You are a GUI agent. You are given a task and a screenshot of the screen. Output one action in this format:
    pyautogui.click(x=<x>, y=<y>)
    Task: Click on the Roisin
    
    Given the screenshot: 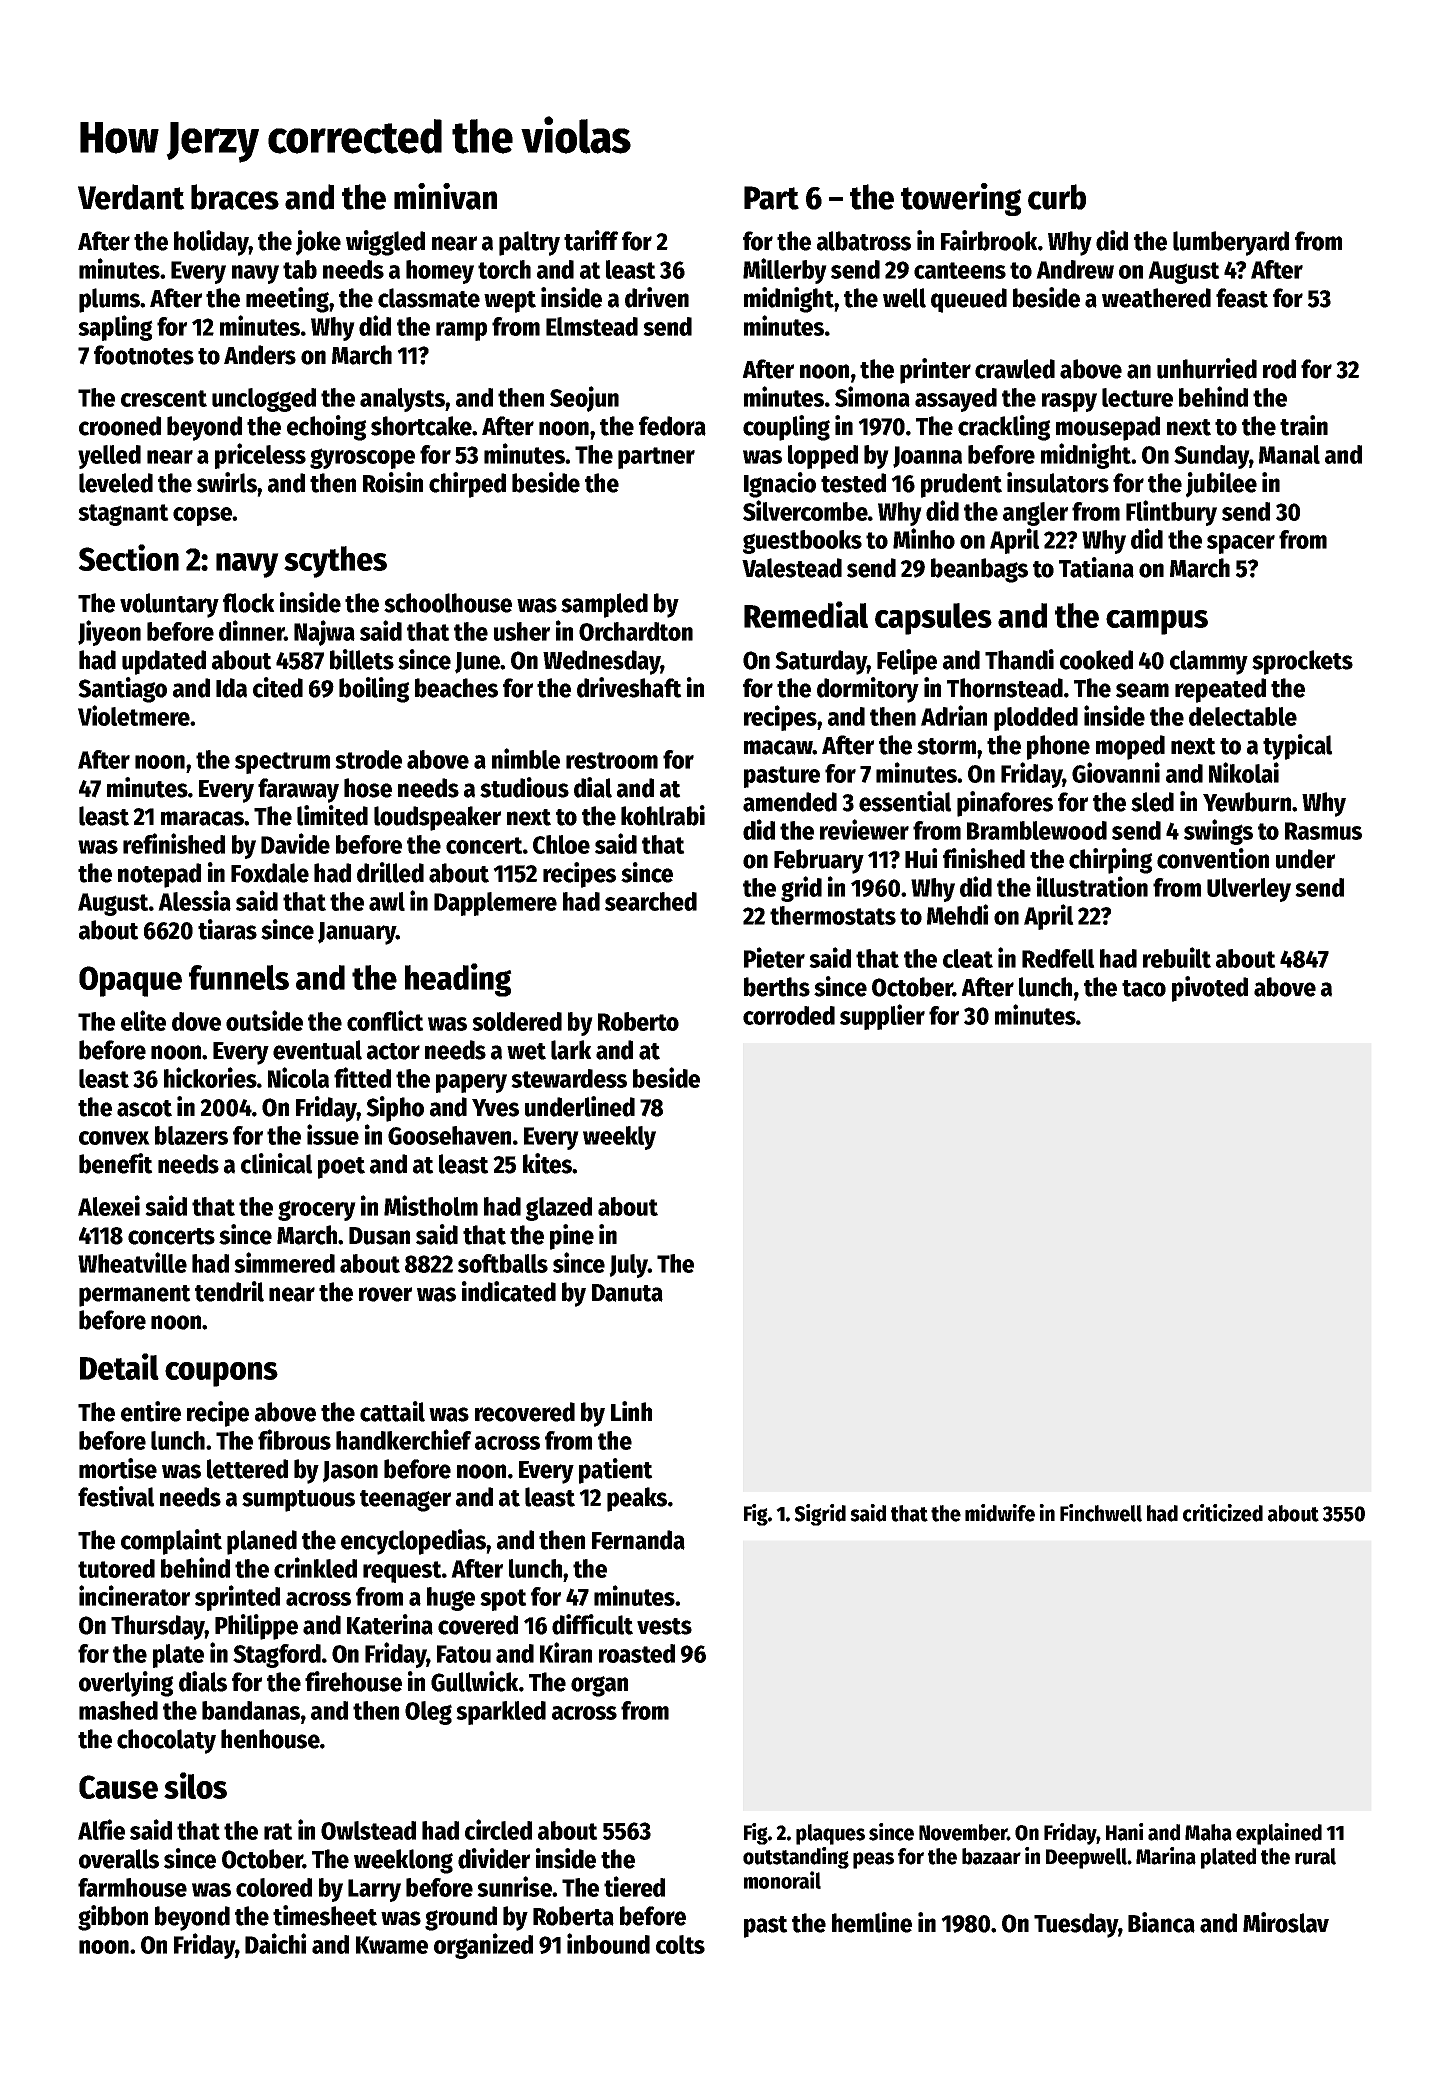 What is the action you would take?
    pyautogui.click(x=393, y=482)
